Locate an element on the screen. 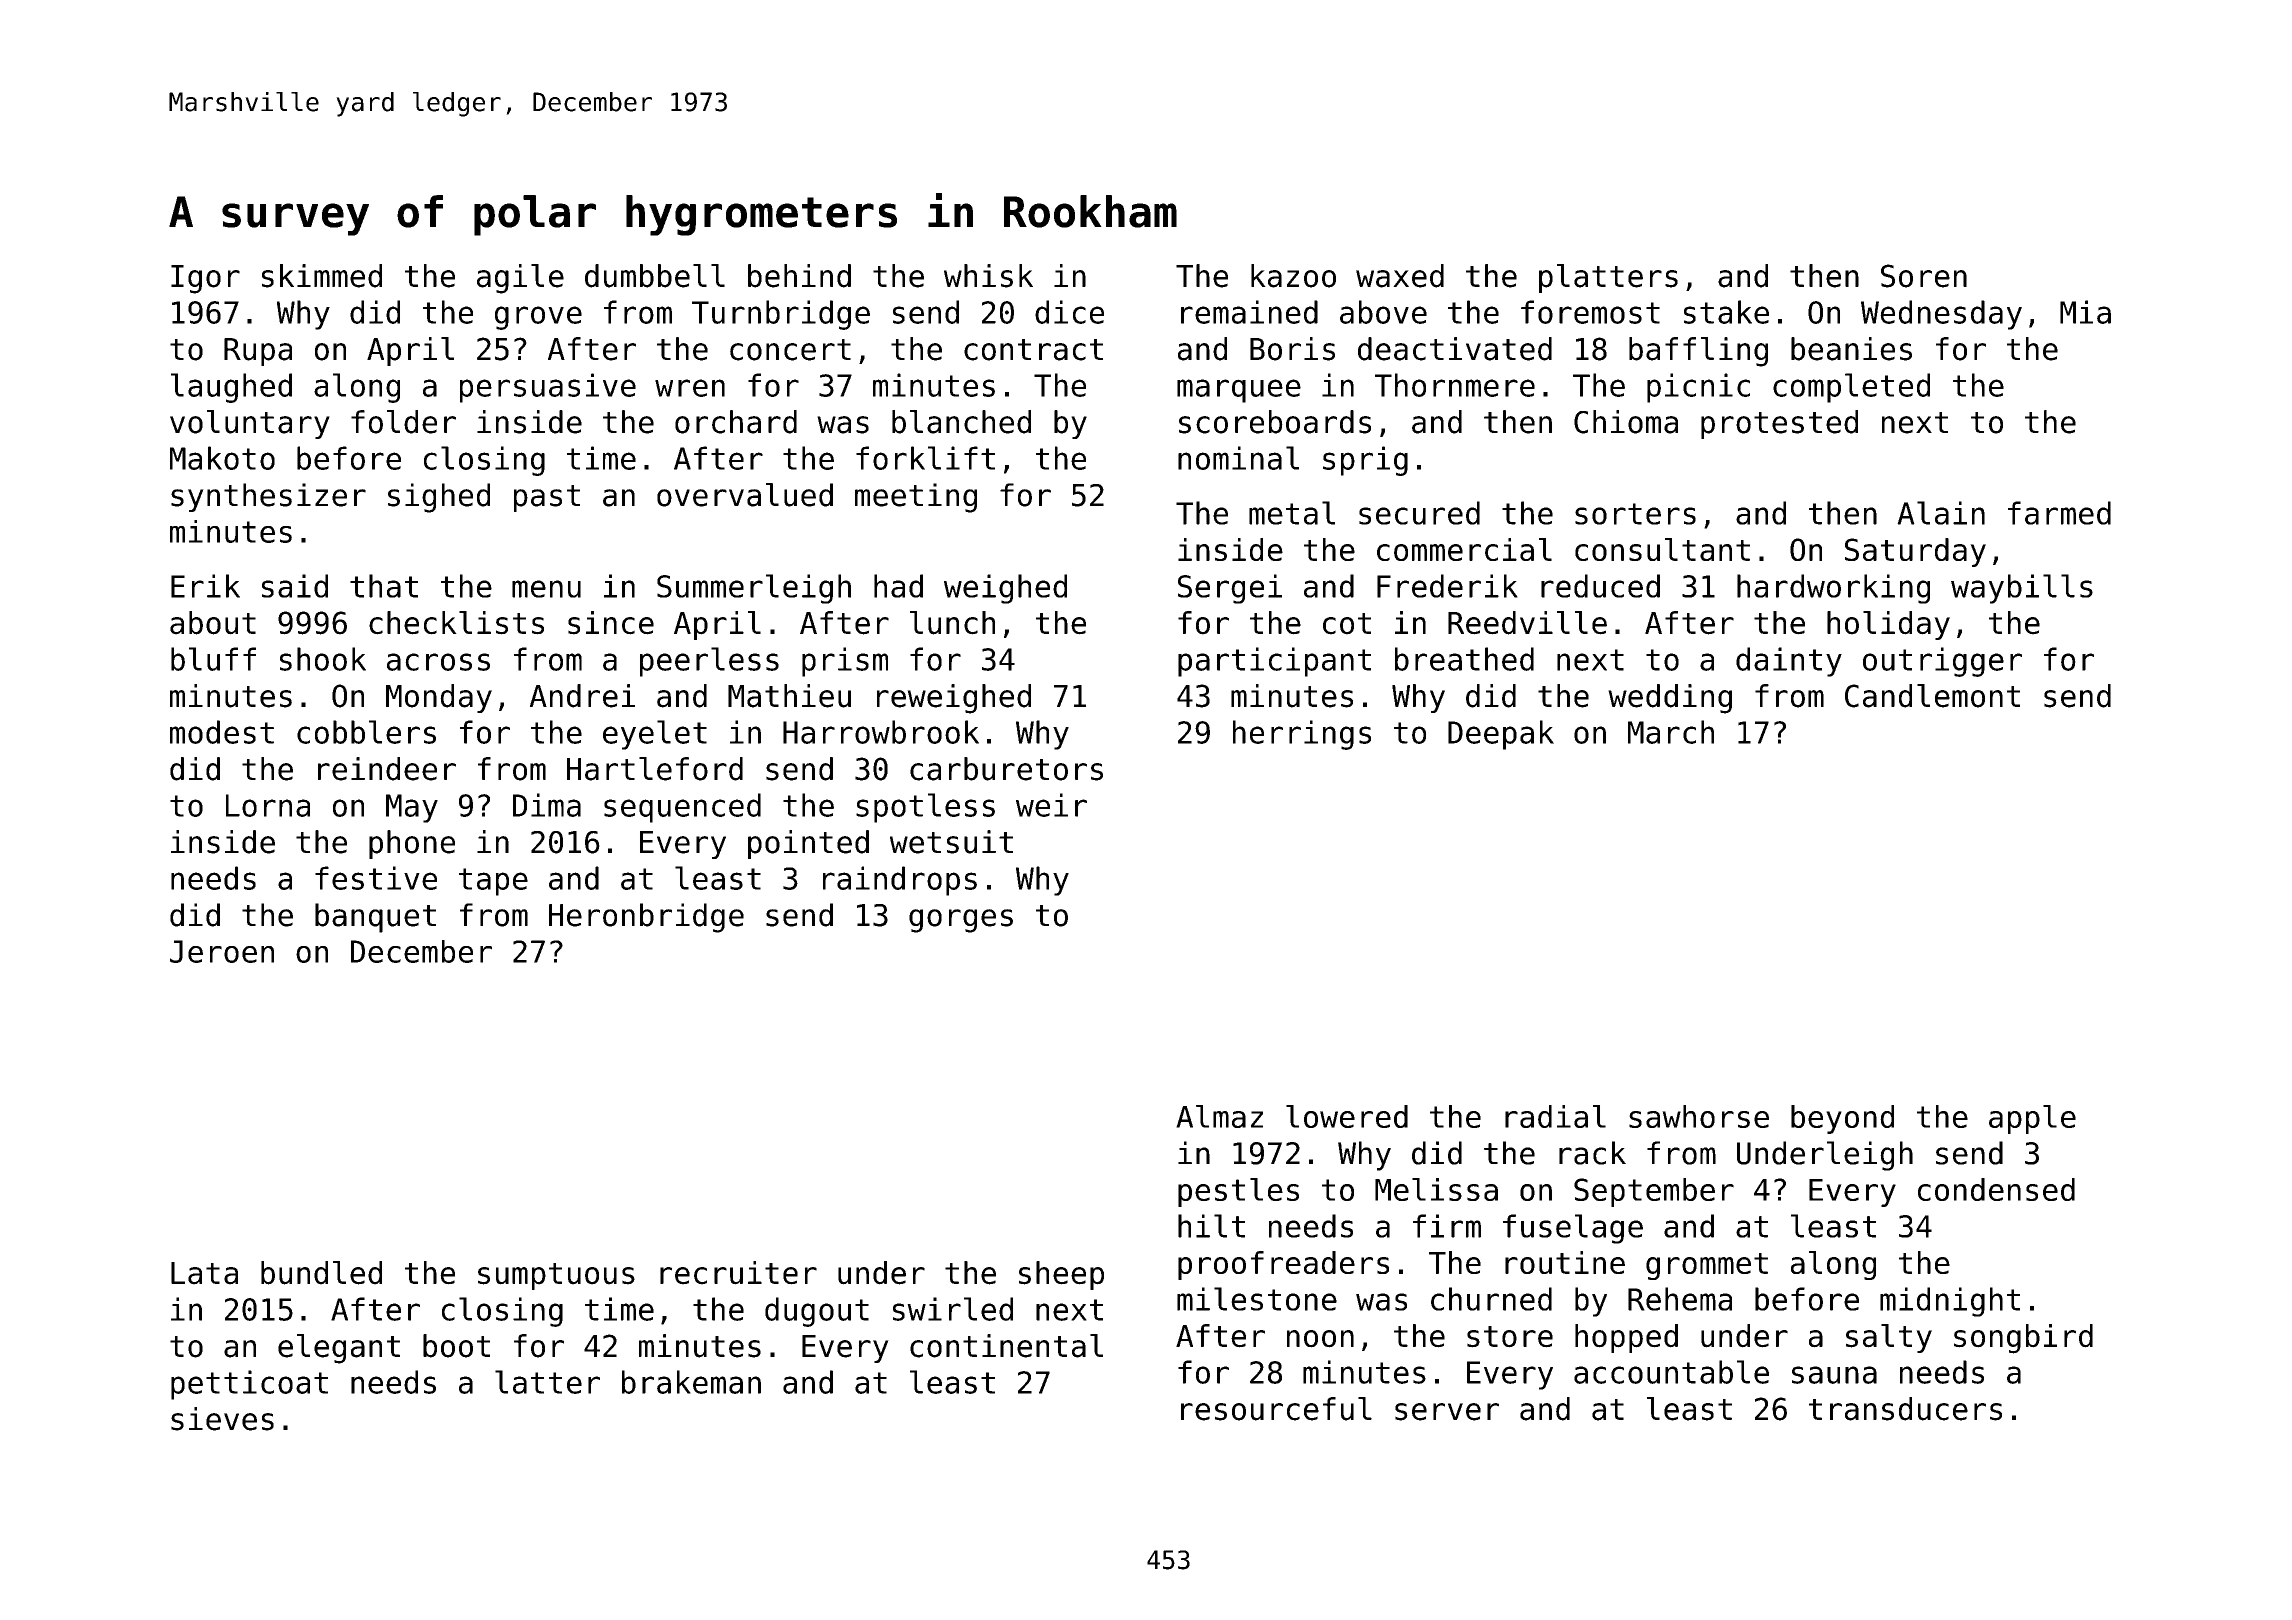 This screenshot has height=1620, width=2292. accountable is located at coordinates (1671, 1372).
